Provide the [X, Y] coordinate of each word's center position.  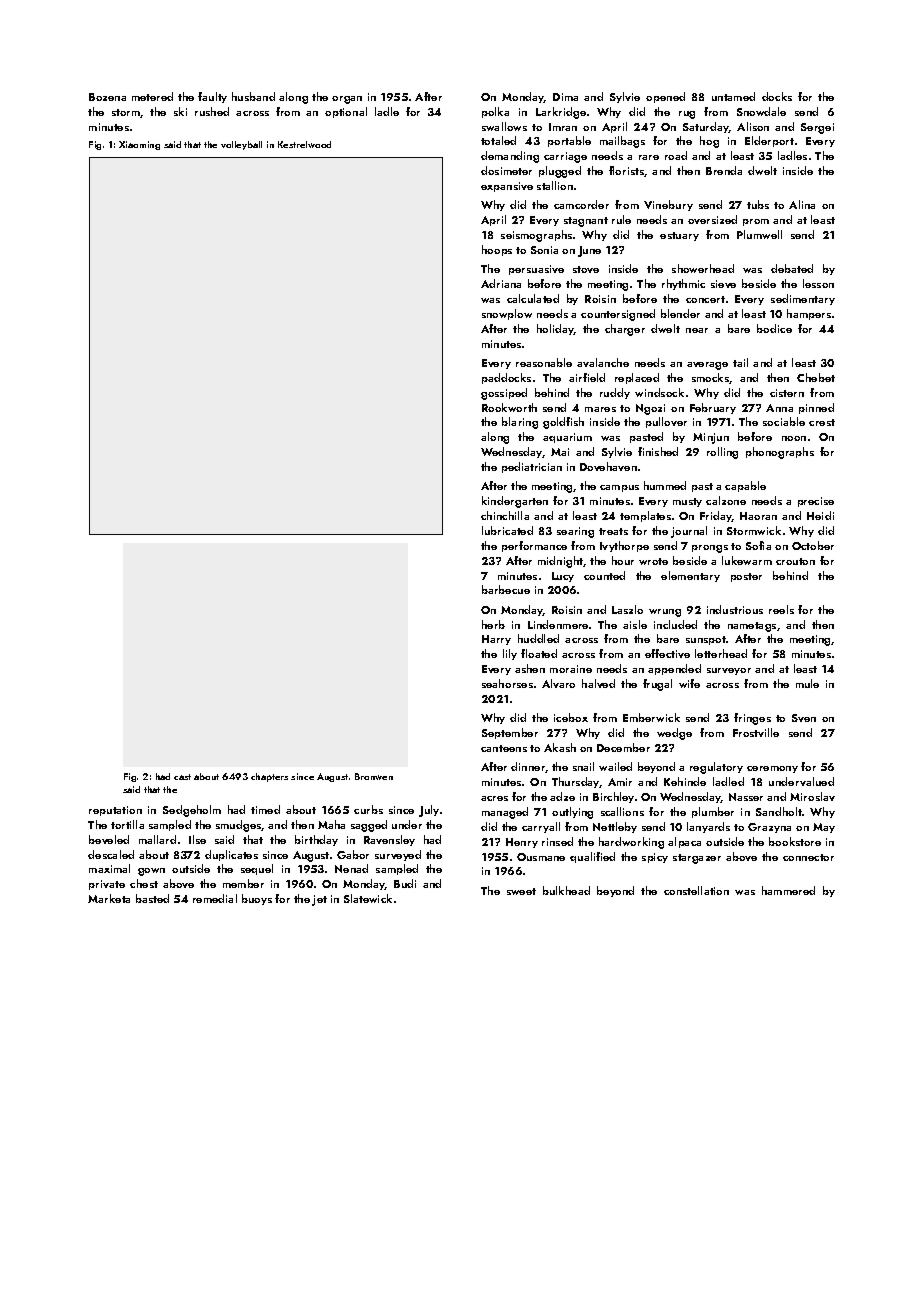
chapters [269, 777]
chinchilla [505, 515]
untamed [733, 96]
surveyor [729, 671]
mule [807, 683]
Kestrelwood [304, 144]
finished [658, 451]
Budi [405, 883]
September [510, 733]
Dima [565, 97]
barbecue [506, 589]
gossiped [504, 394]
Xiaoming [139, 145]
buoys [257, 899]
